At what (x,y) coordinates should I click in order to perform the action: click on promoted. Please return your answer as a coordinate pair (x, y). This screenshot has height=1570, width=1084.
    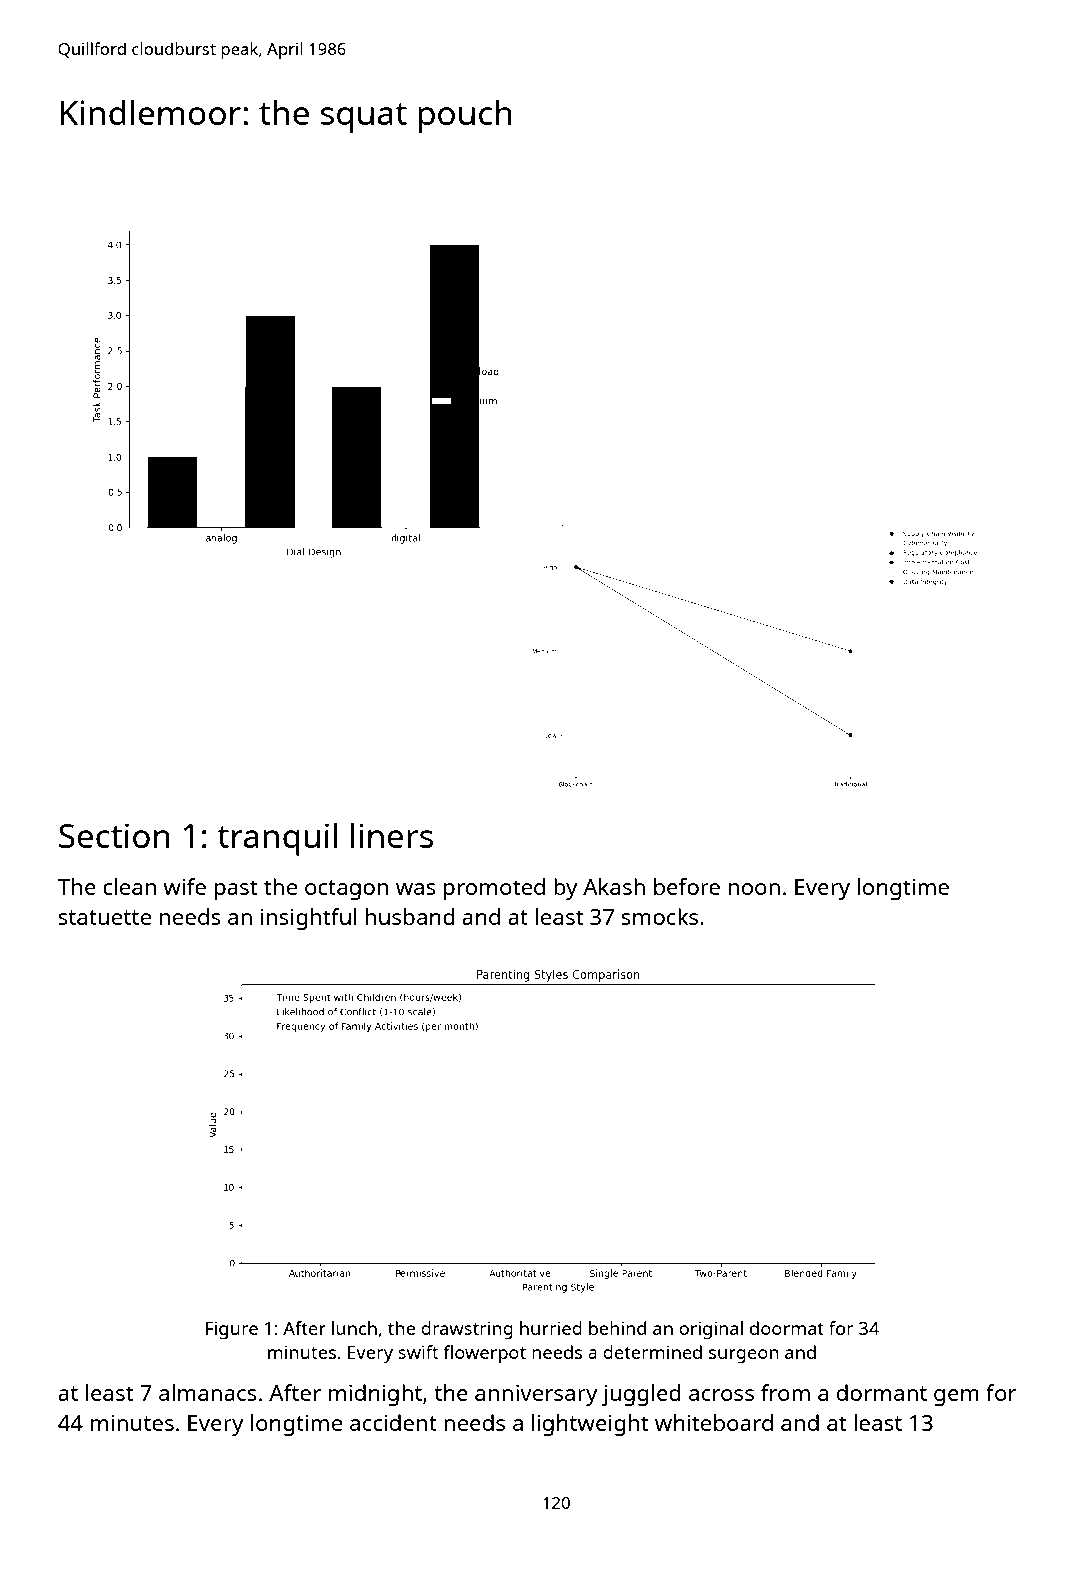
    Looking at the image, I should click on (494, 889).
